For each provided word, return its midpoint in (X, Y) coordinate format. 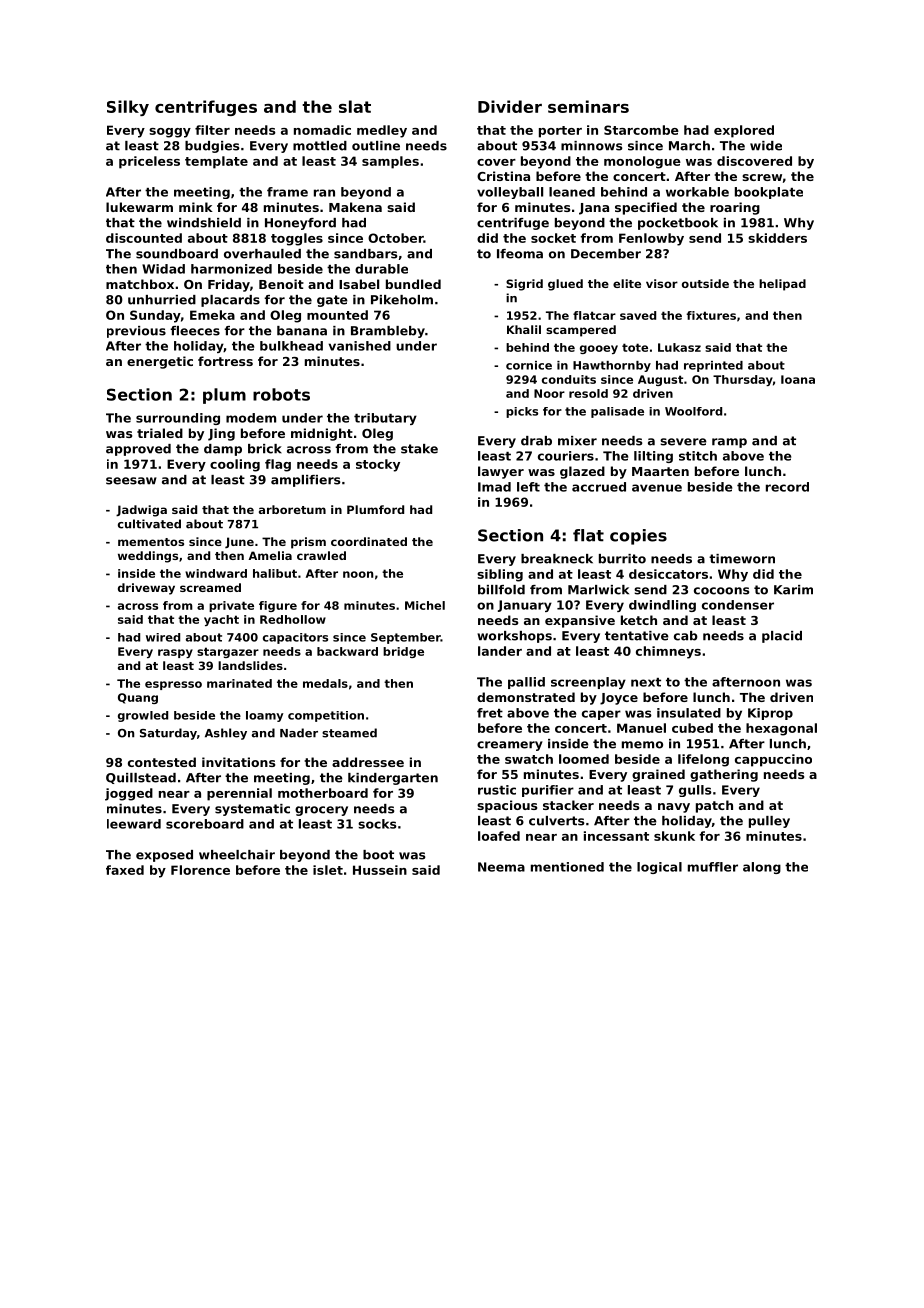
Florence (200, 870)
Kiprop (770, 714)
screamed (210, 587)
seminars (588, 106)
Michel (425, 605)
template (216, 162)
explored (744, 131)
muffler (713, 867)
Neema (501, 867)
